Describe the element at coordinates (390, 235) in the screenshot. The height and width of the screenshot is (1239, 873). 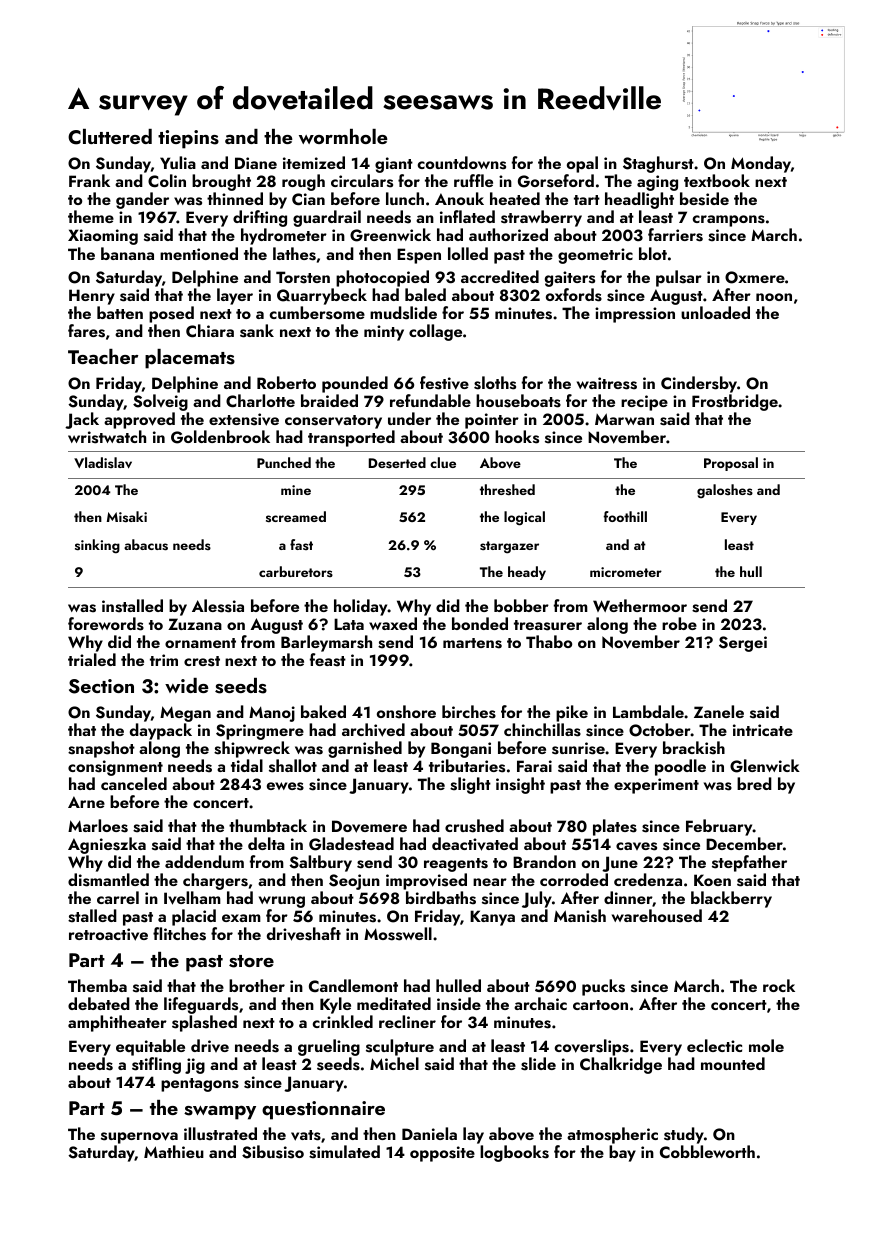
I see `Greenwick` at that location.
